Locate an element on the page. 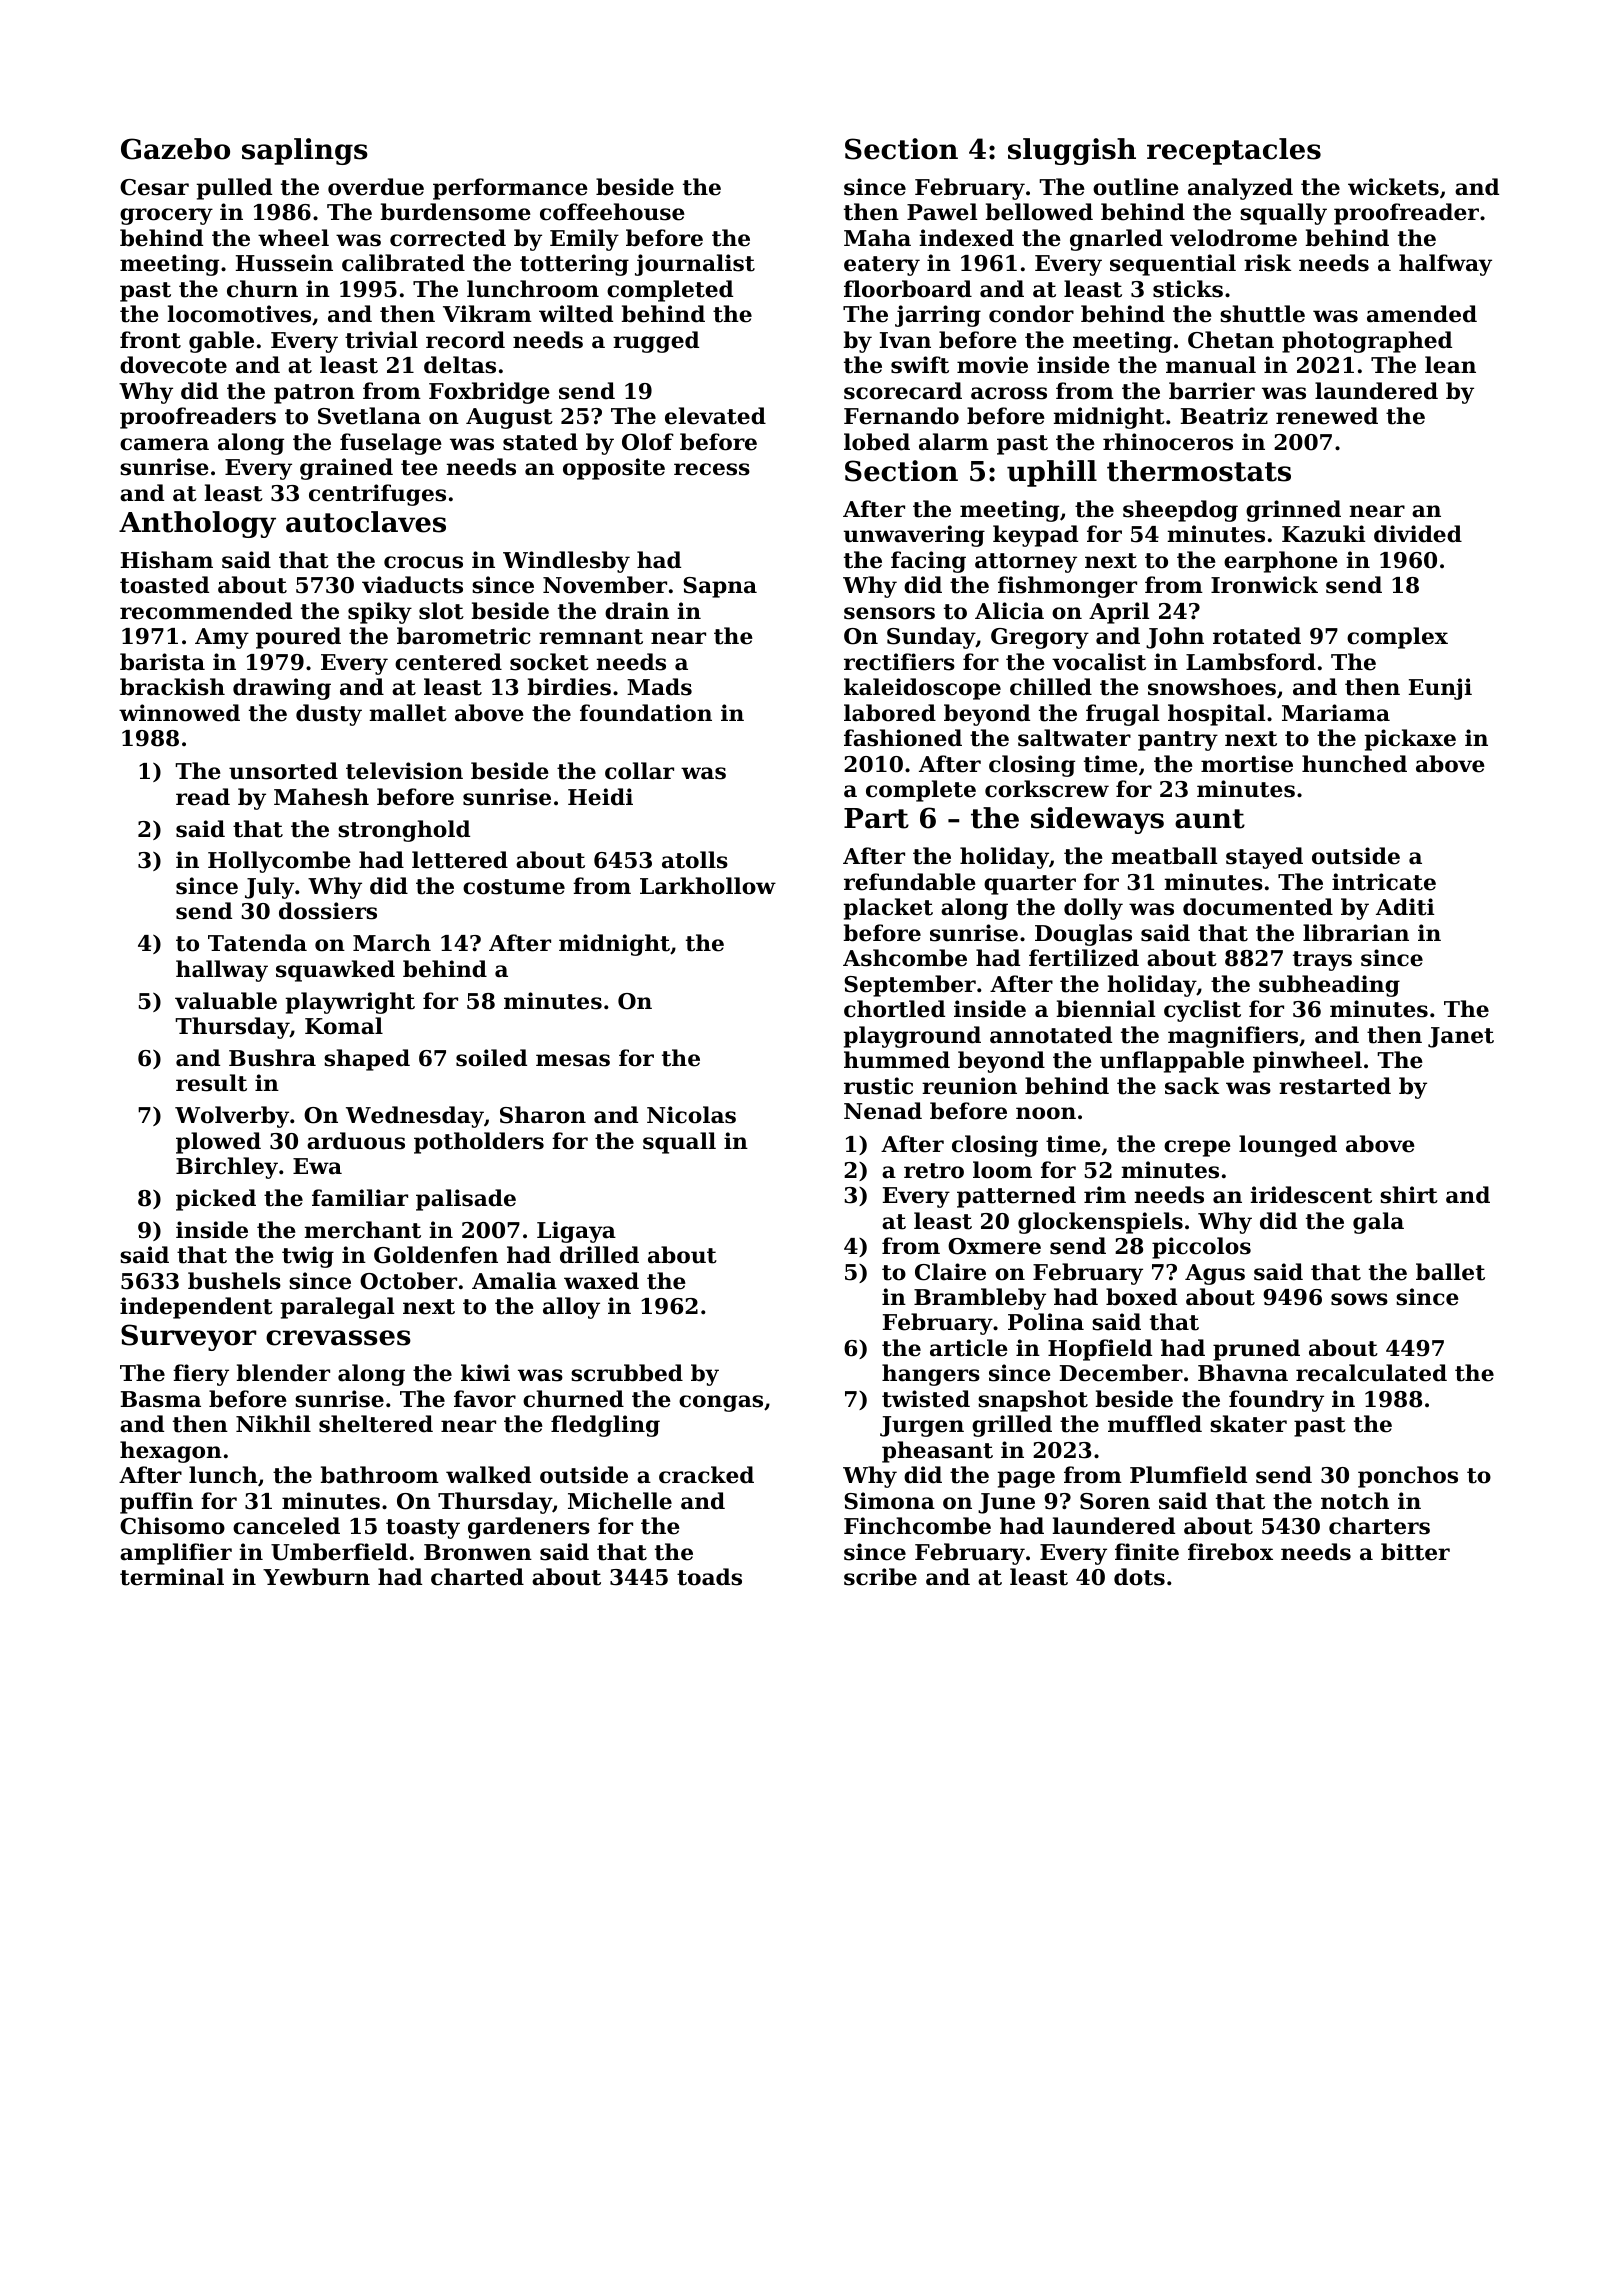 Image resolution: width=1620 pixels, height=2292 pixels. subheading is located at coordinates (1329, 986).
